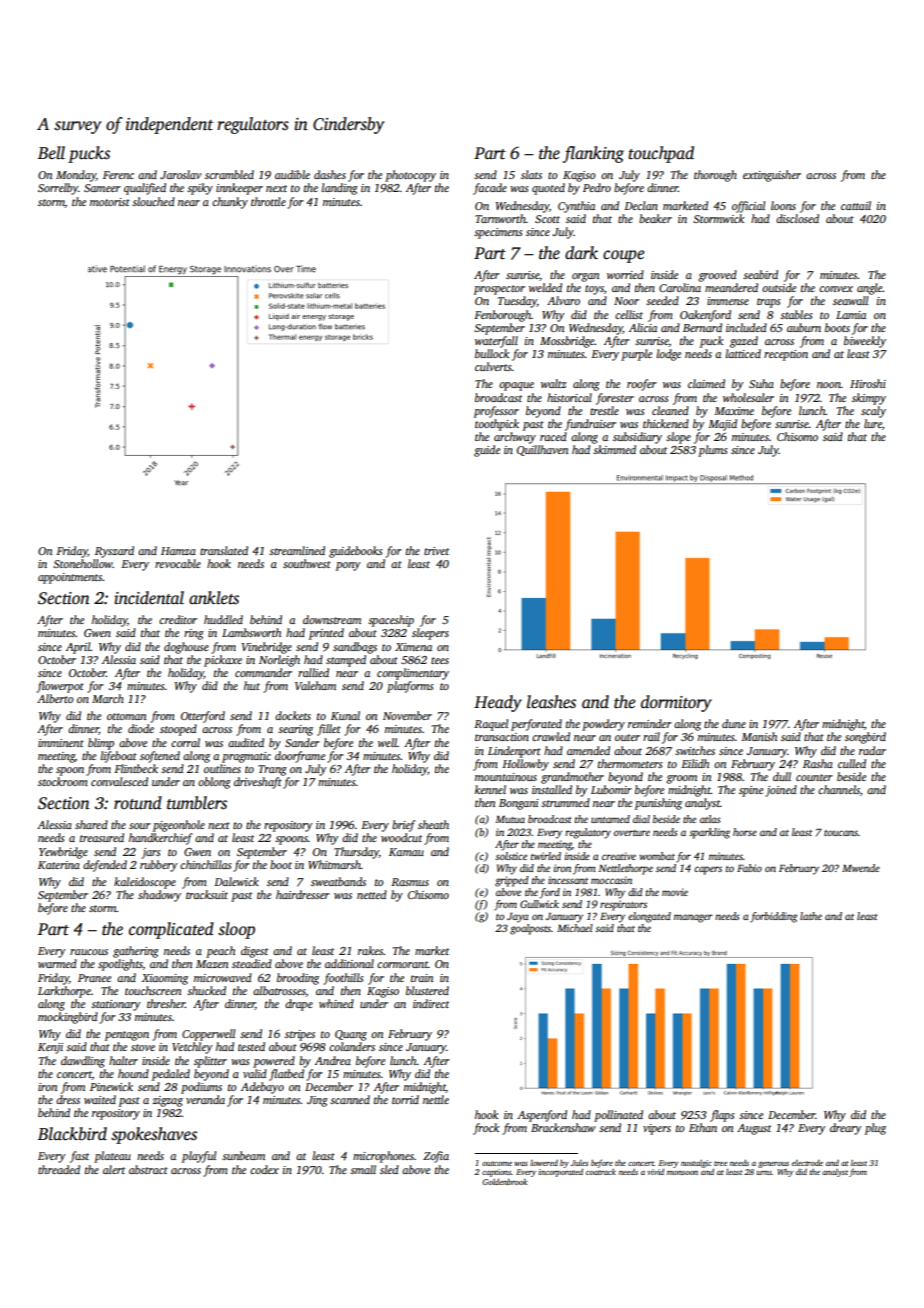 The height and width of the page is (1308, 924). Describe the element at coordinates (243, 1155) in the page. I see `sunbeam` at that location.
